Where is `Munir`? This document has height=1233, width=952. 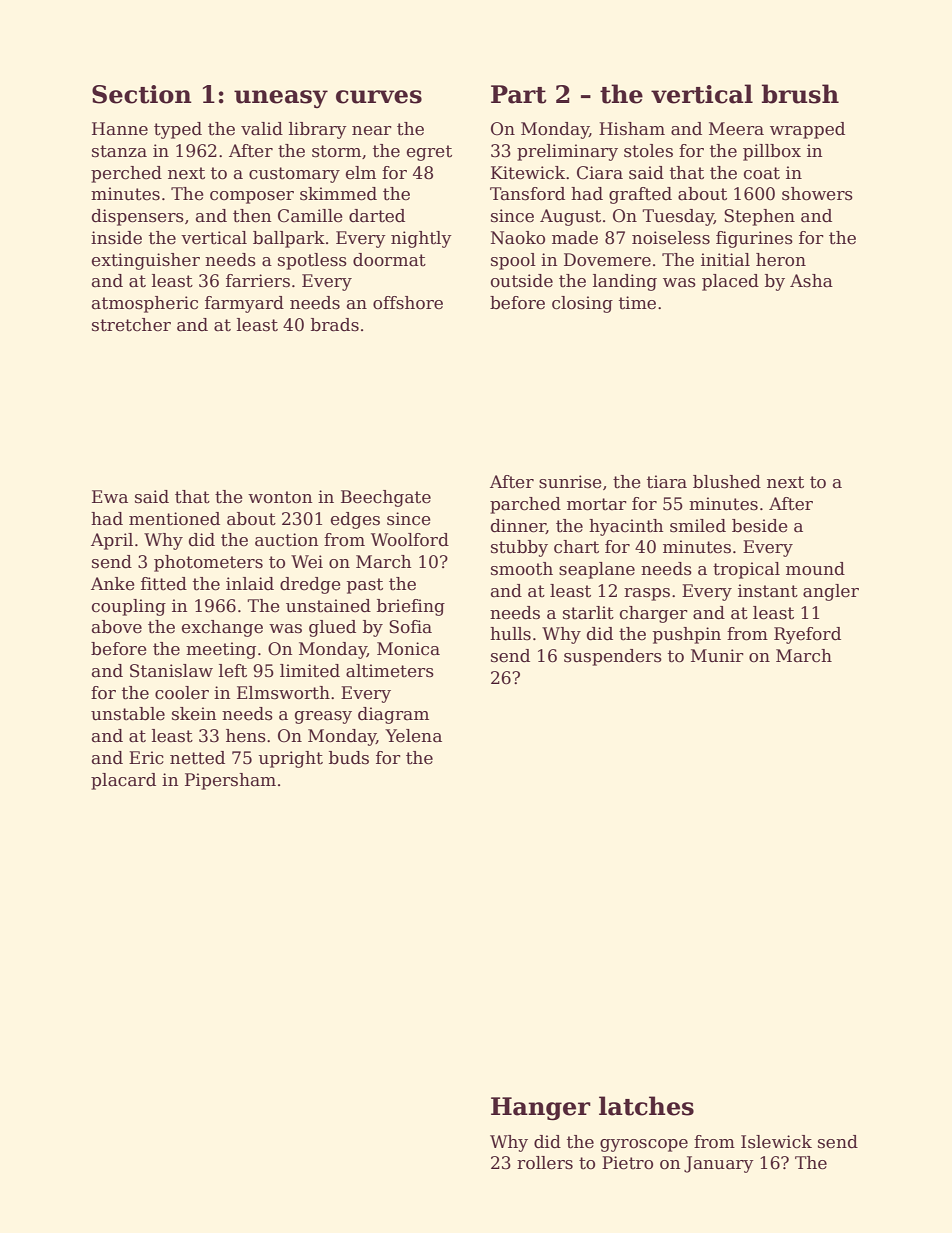 Munir is located at coordinates (717, 656).
